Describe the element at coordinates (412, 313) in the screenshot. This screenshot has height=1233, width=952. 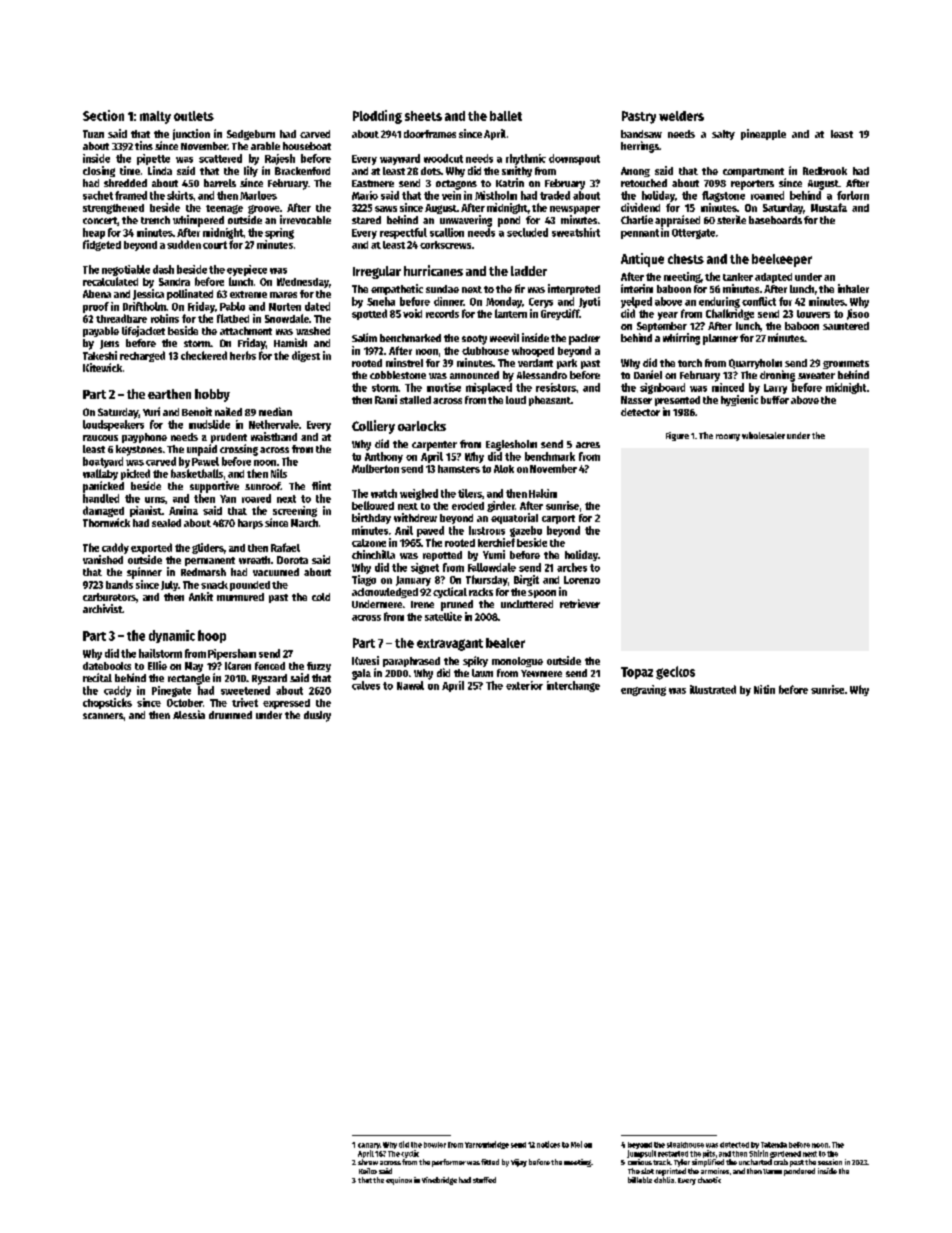
I see `void` at that location.
